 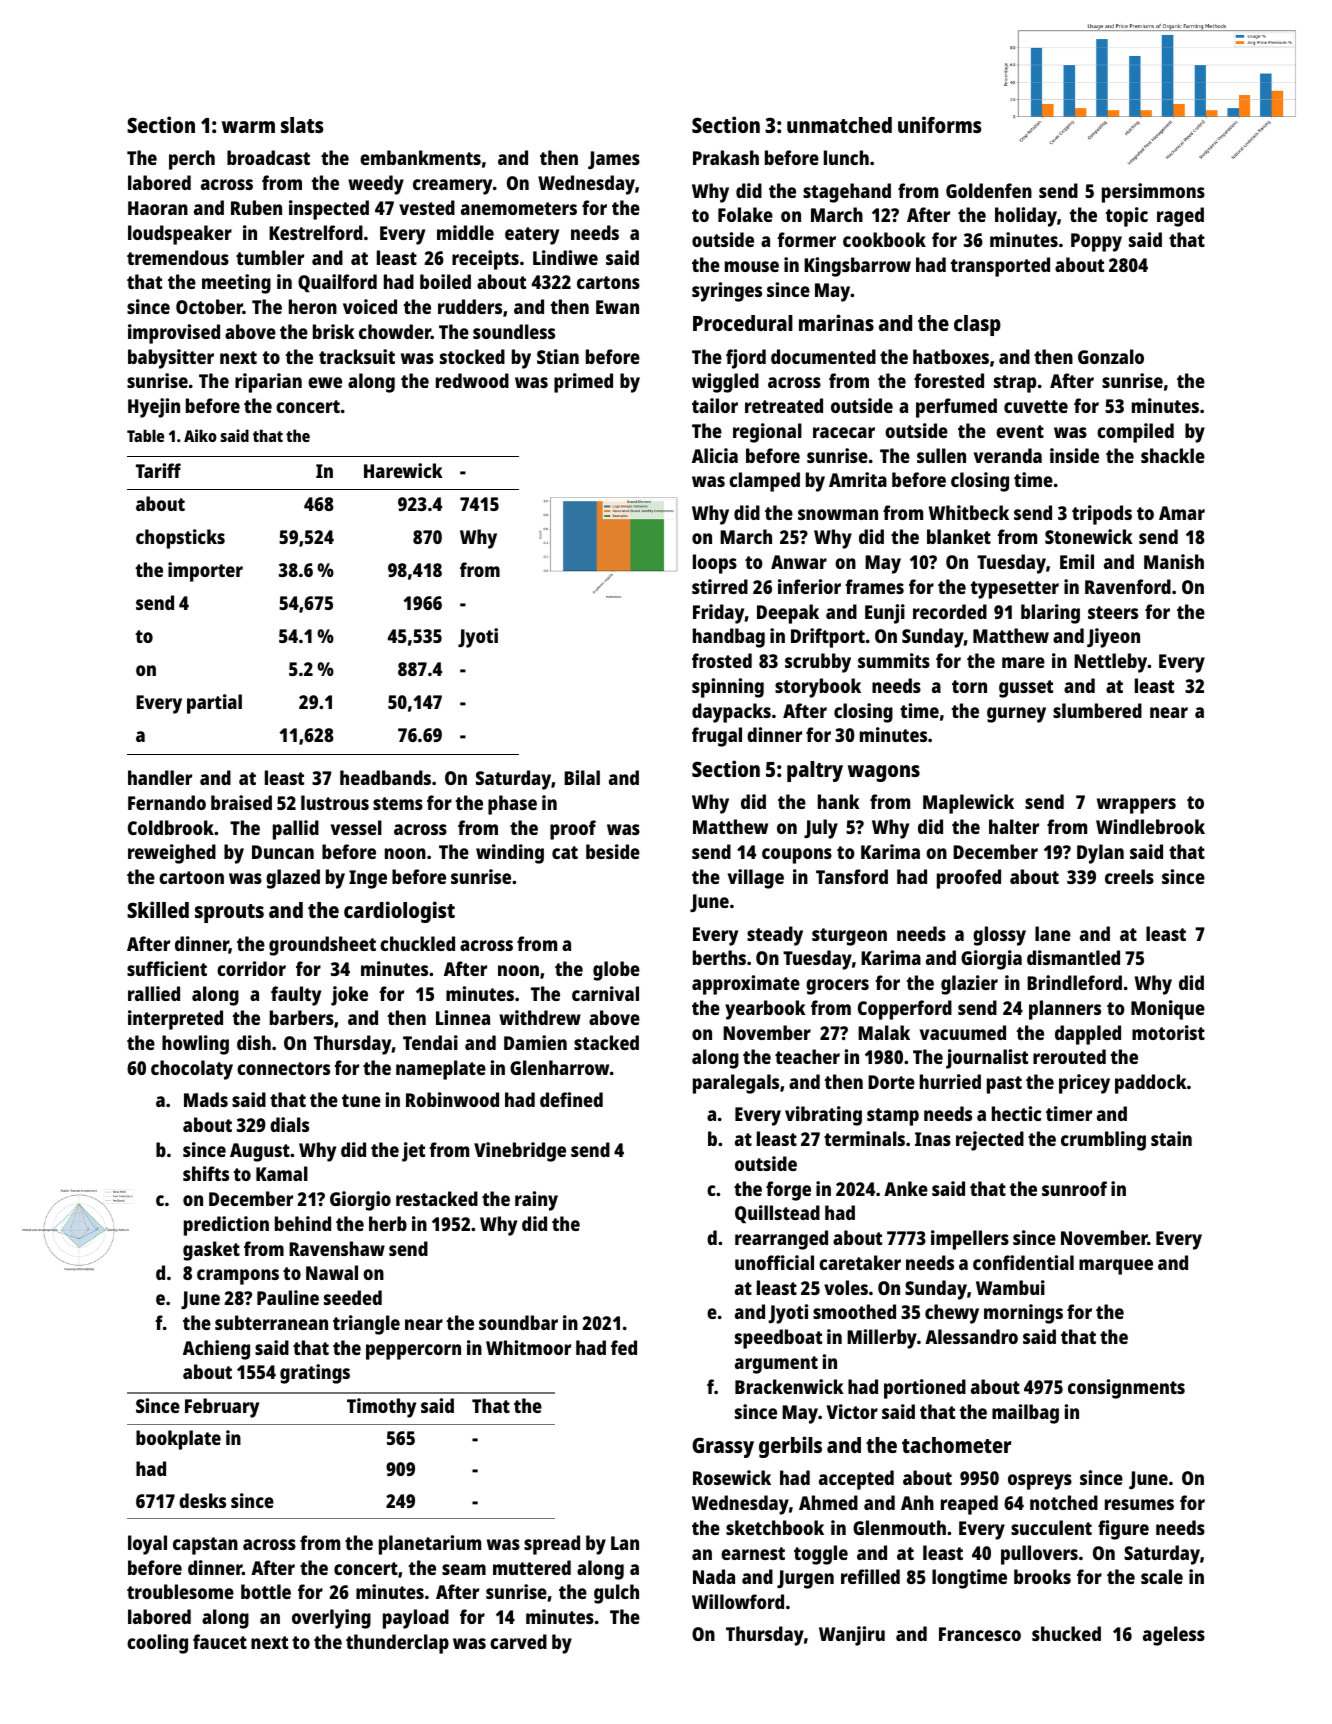 What do you see at coordinates (905, 1010) in the screenshot?
I see `Copperford` at bounding box center [905, 1010].
